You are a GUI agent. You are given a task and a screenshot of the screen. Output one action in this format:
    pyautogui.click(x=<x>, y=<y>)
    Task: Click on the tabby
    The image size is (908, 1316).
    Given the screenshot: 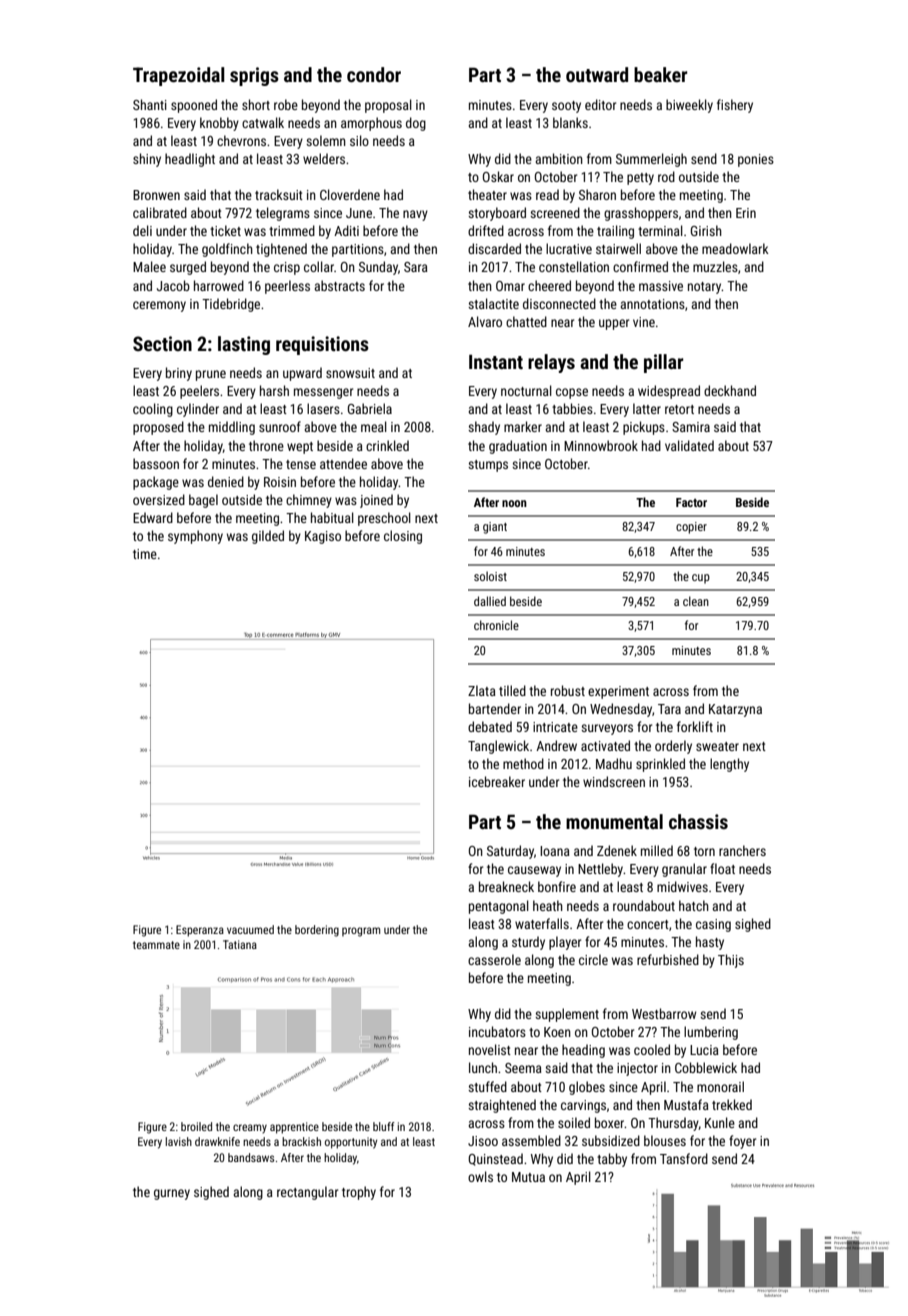 What is the action you would take?
    pyautogui.click(x=612, y=1160)
